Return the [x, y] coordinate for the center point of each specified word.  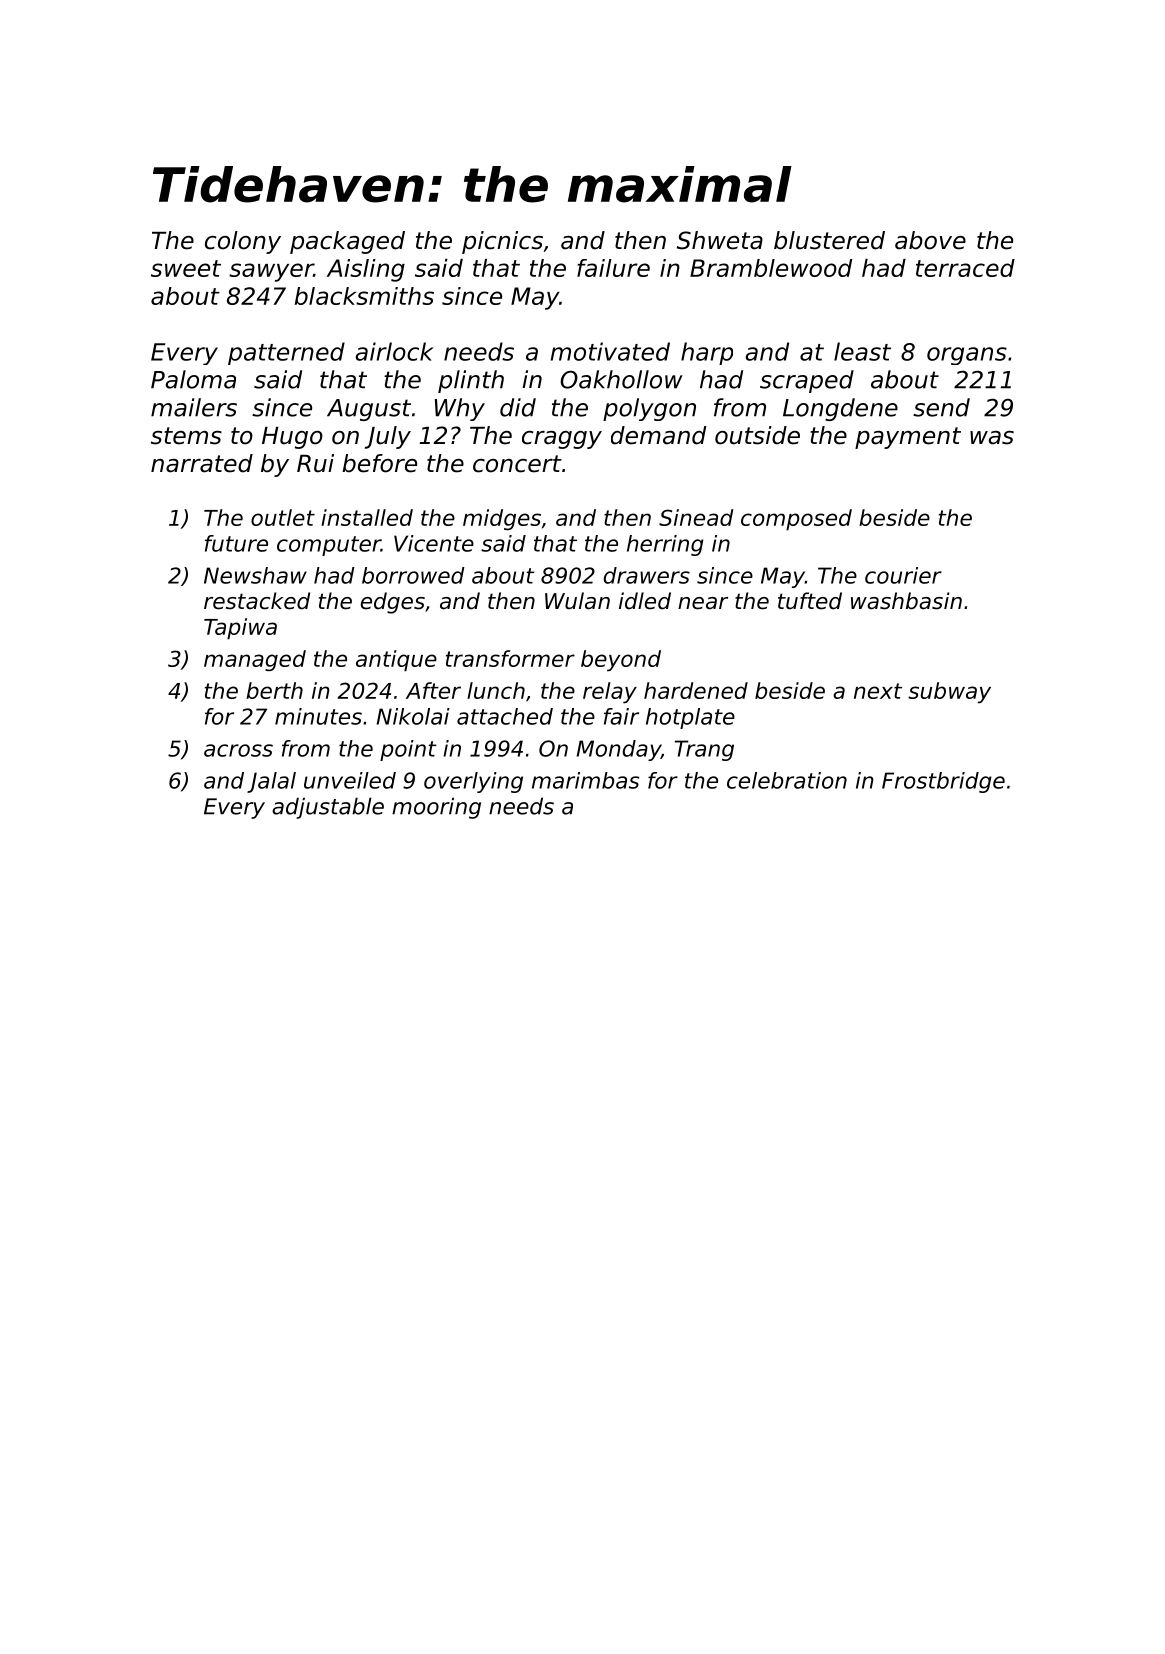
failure [613, 268]
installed [367, 517]
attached [505, 716]
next [878, 691]
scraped [807, 381]
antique [396, 660]
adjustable [328, 808]
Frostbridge [943, 782]
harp [707, 353]
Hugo [292, 438]
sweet [186, 268]
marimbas [586, 780]
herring [665, 545]
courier [903, 575]
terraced [965, 268]
